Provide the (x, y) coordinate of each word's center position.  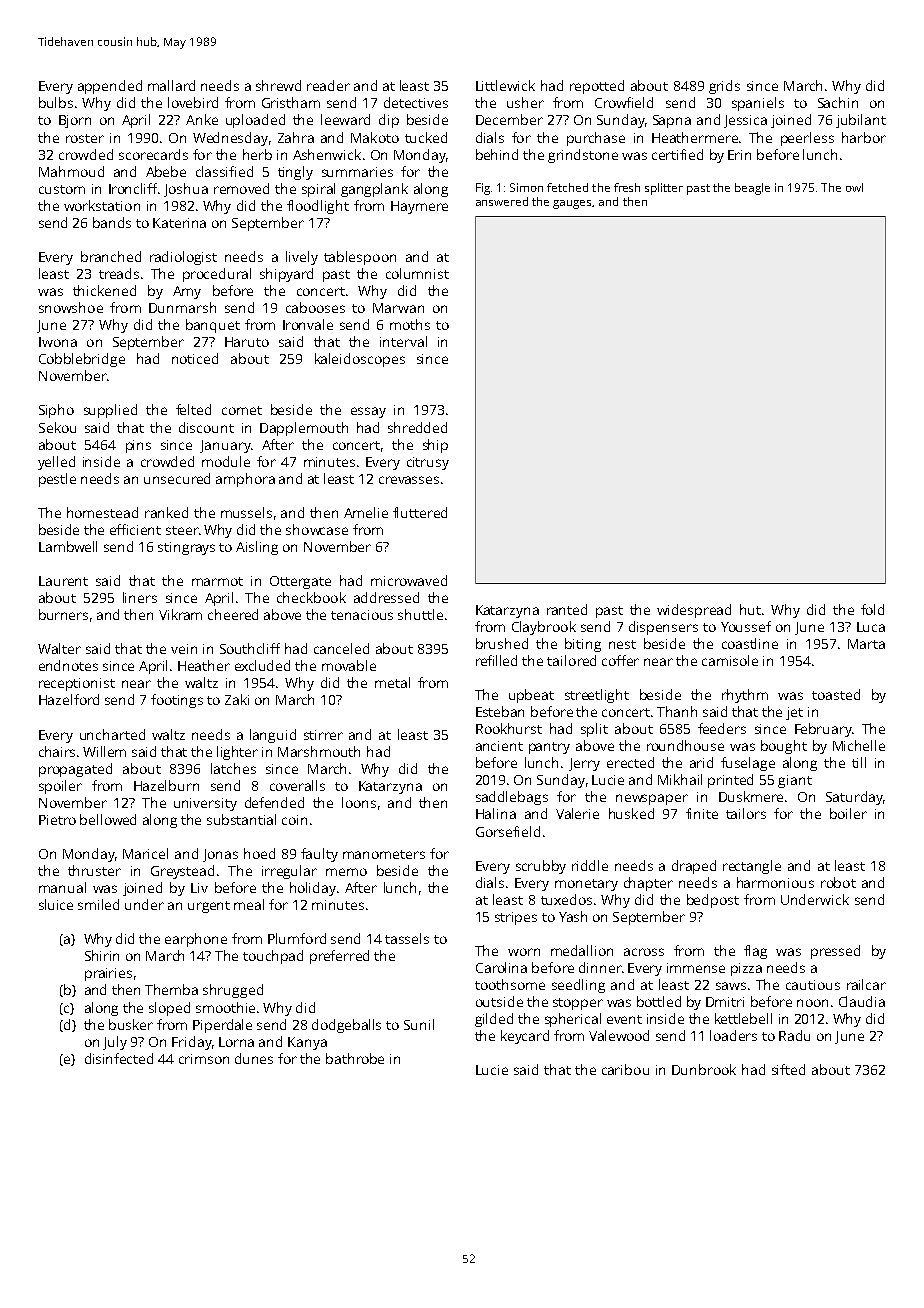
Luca (871, 627)
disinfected (119, 1058)
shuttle (420, 614)
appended (110, 87)
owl (854, 187)
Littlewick (505, 85)
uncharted (112, 734)
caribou (625, 1069)
